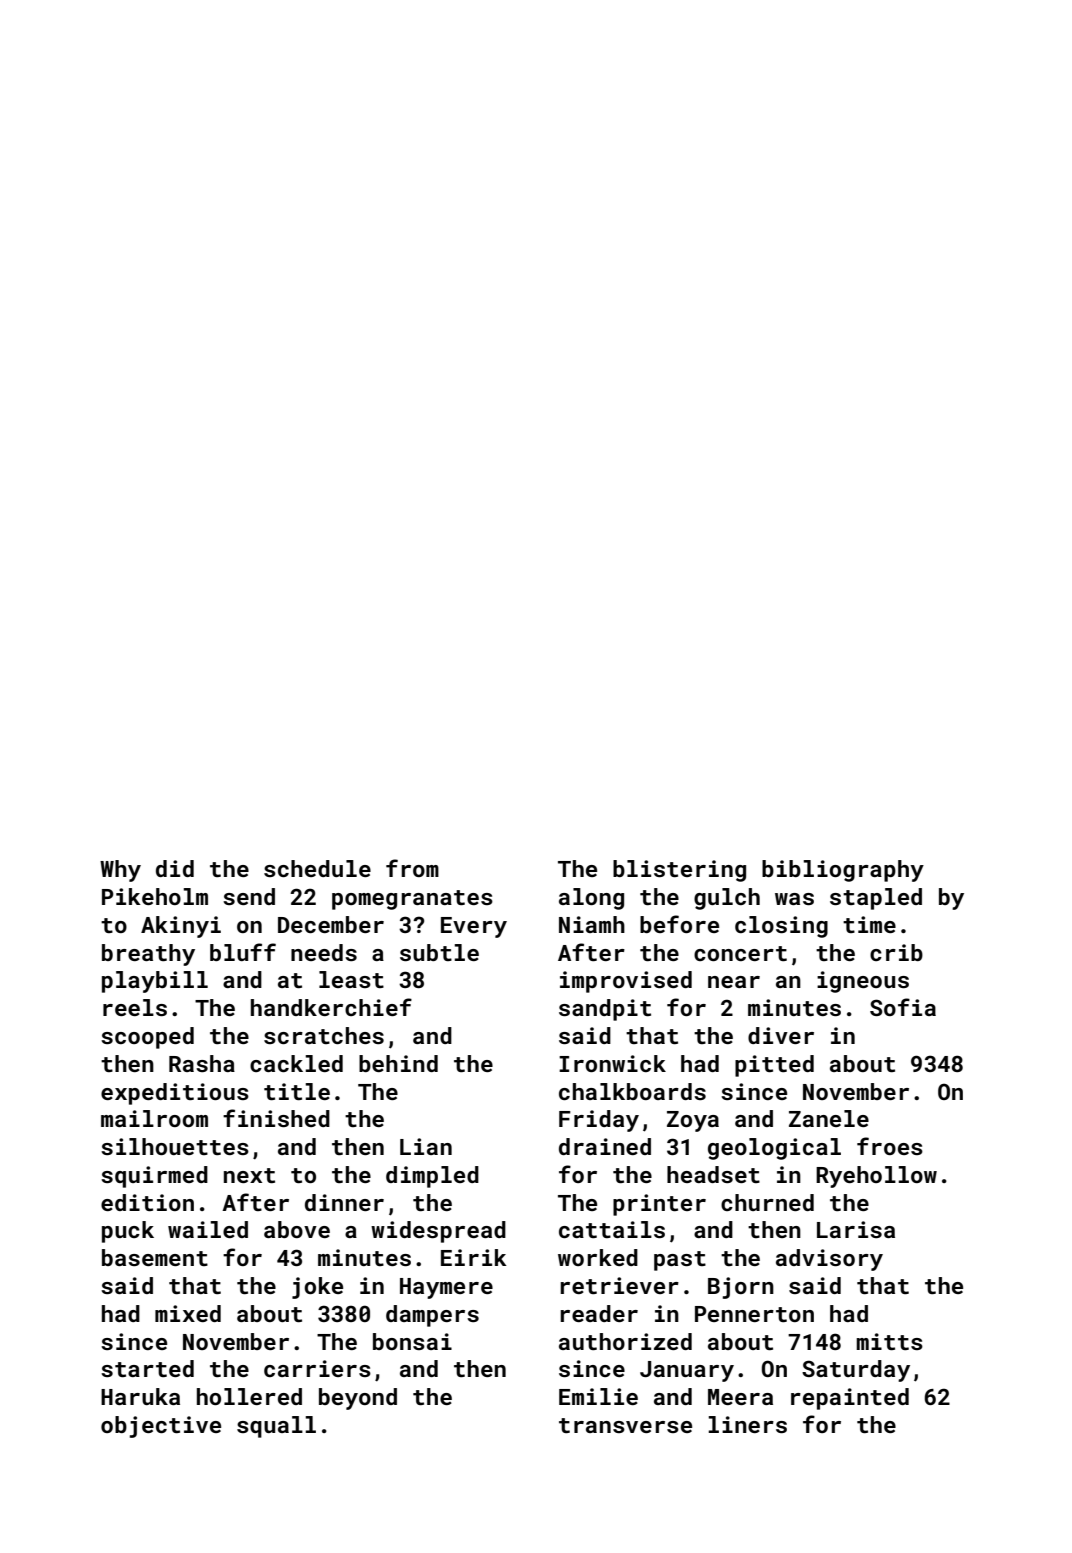 The height and width of the screenshot is (1553, 1072). Describe the element at coordinates (331, 924) in the screenshot. I see `December` at that location.
